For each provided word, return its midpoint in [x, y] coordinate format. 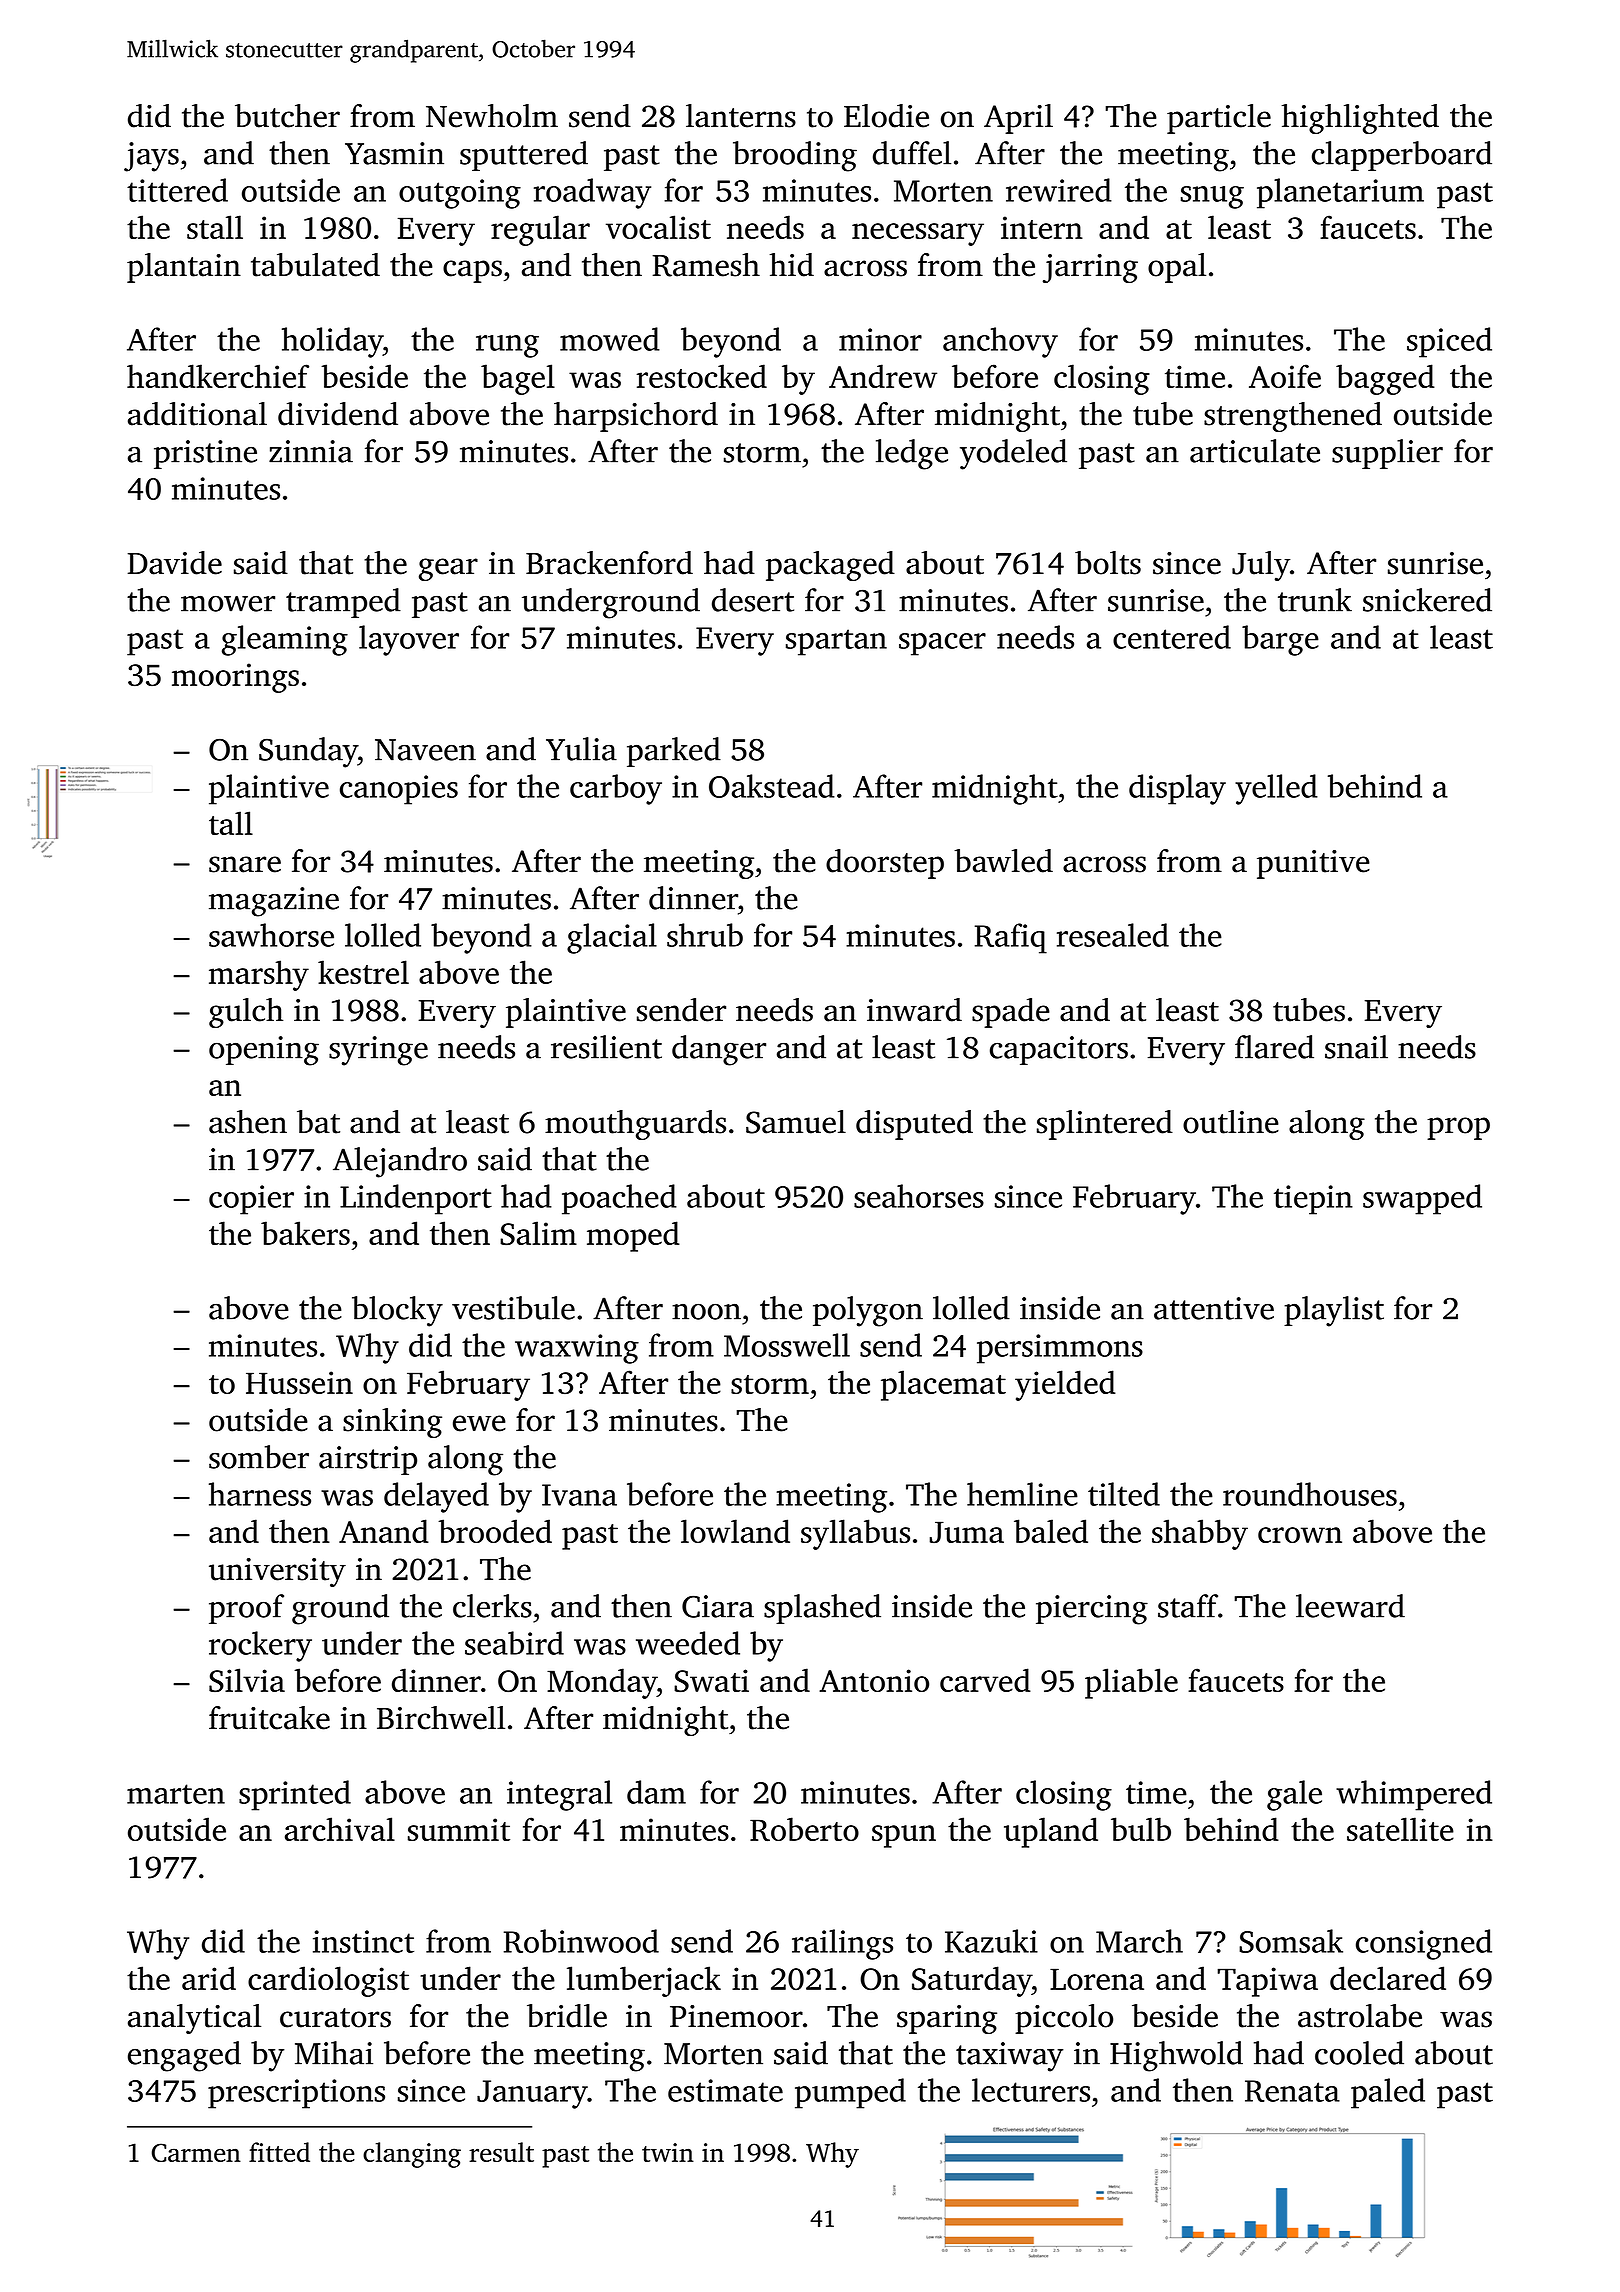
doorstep [885, 864]
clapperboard [1402, 156]
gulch [246, 1013]
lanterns [741, 116]
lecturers [1031, 2090]
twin [668, 2152]
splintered [1105, 1125]
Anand [384, 1531]
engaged [184, 2056]
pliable [1131, 1683]
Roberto [804, 1829]
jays [151, 157]
